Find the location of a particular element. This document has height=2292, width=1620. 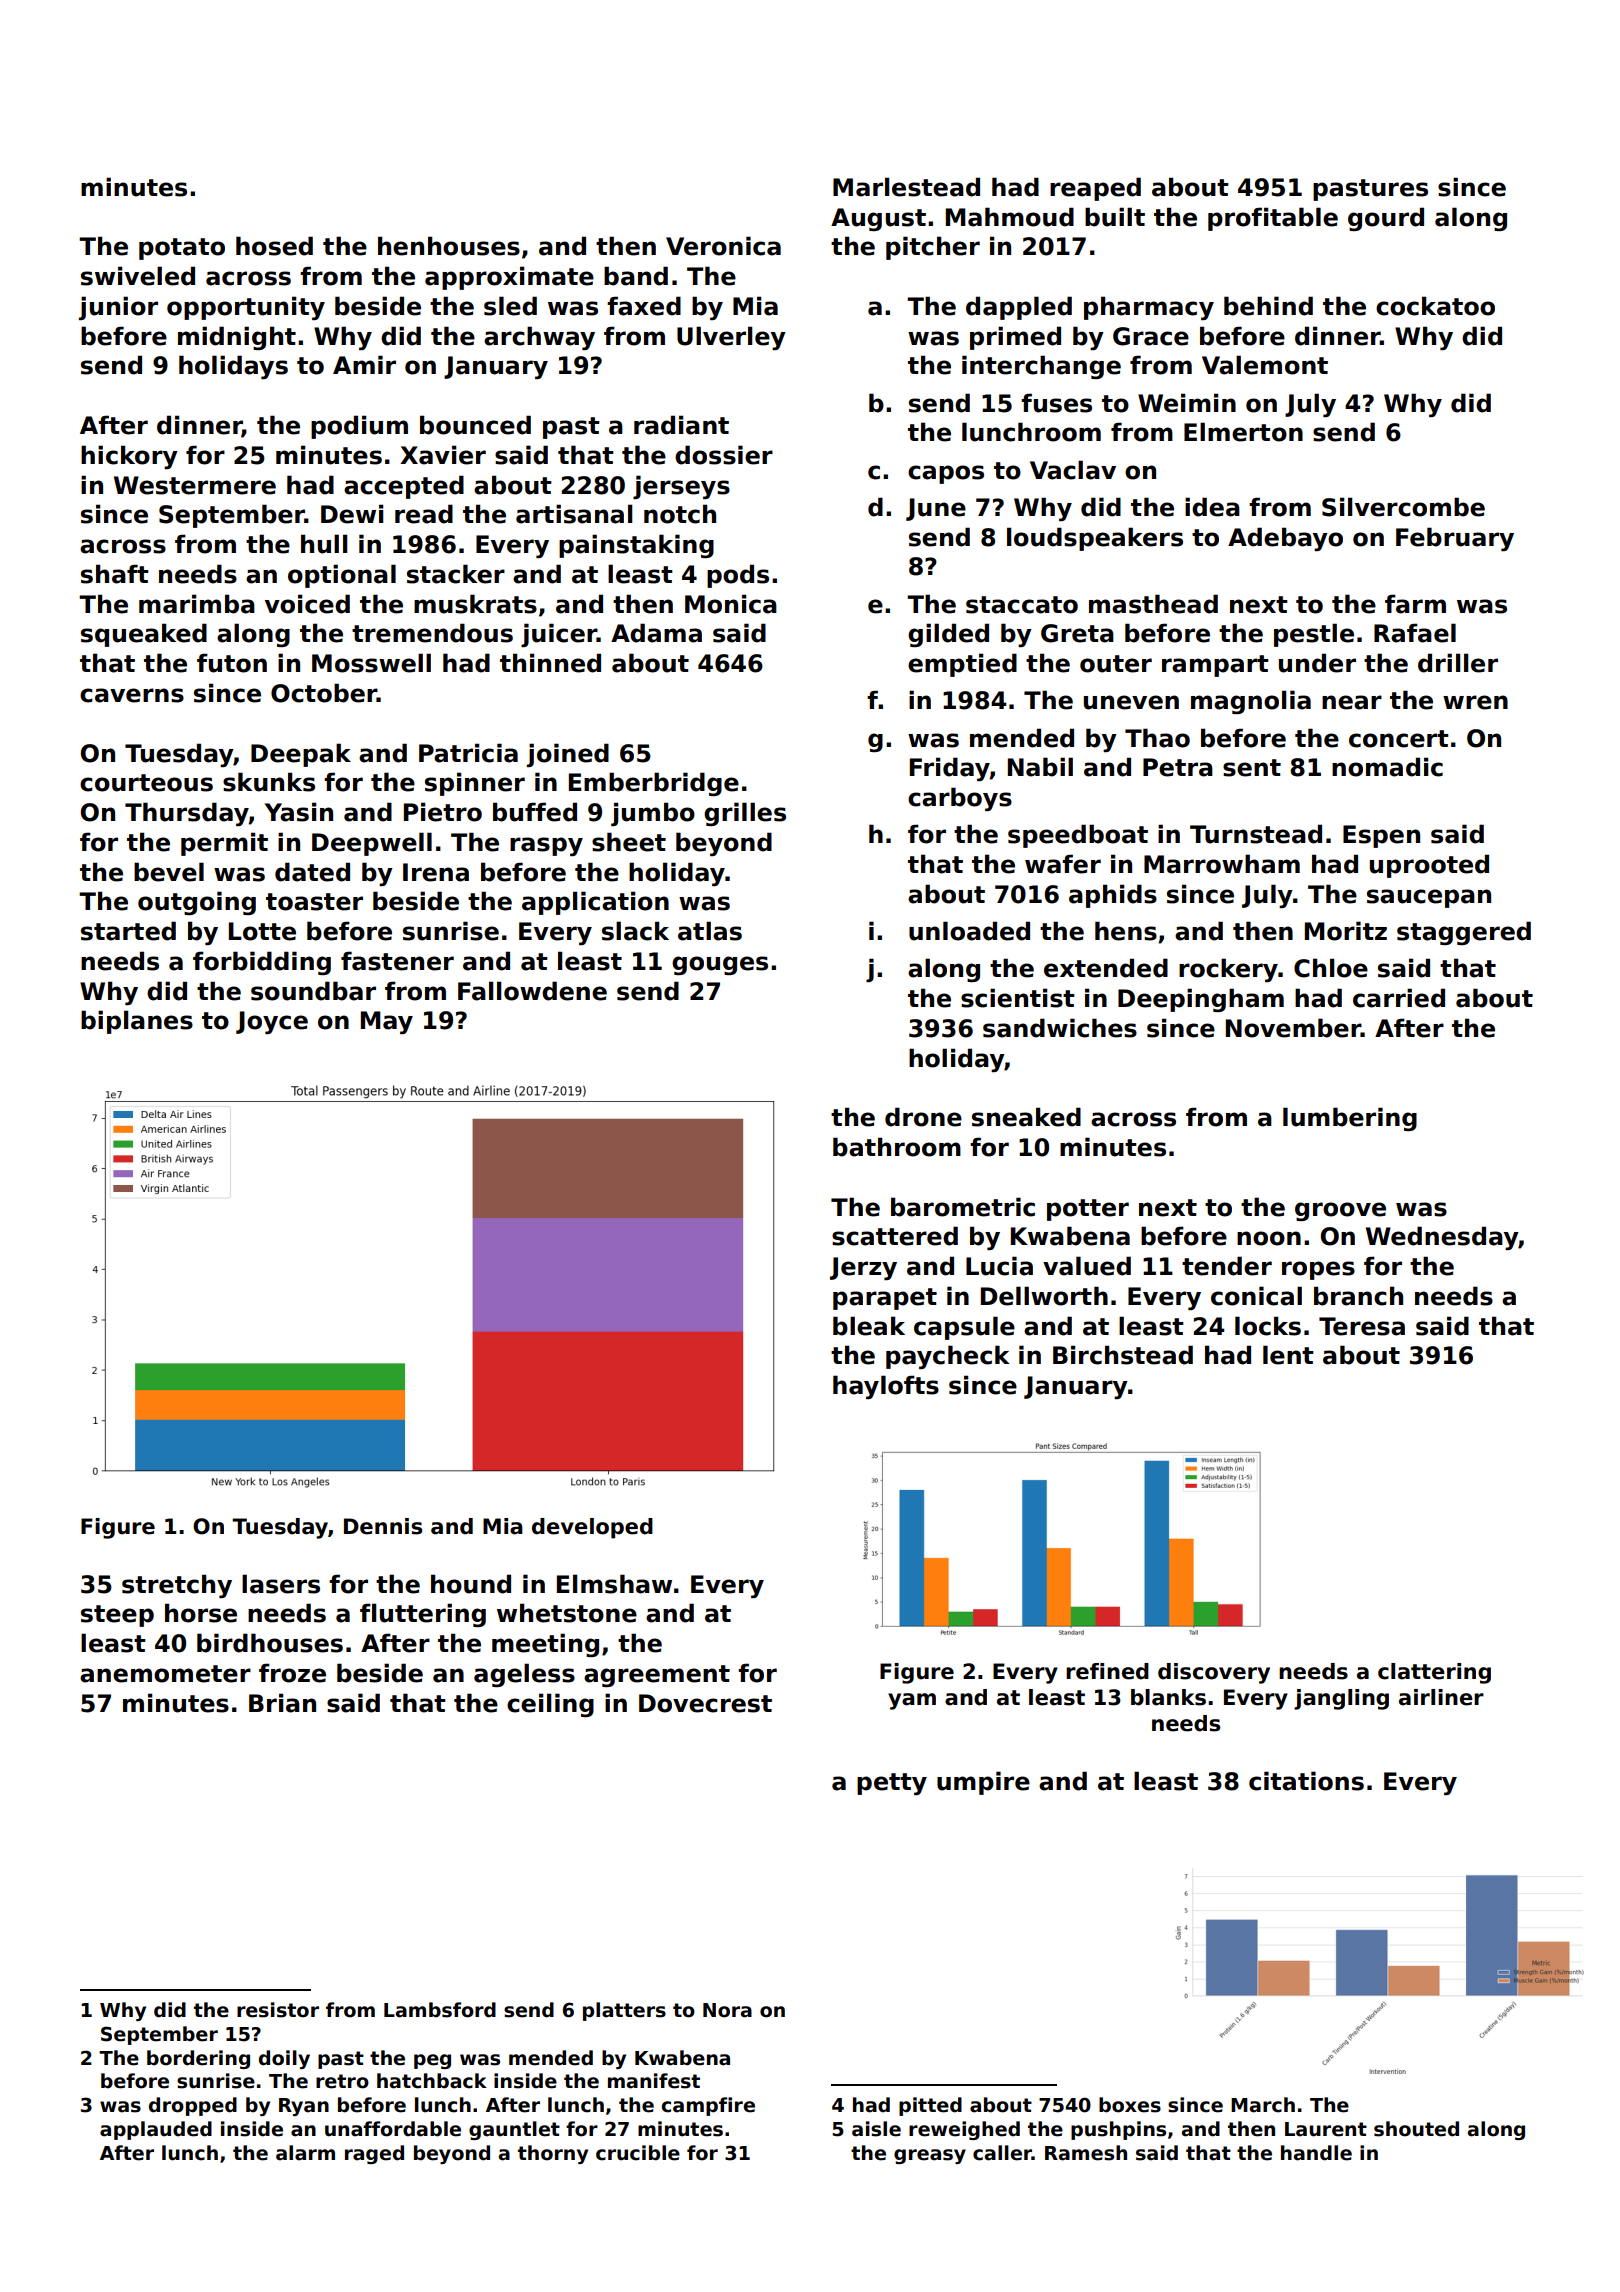

Nora is located at coordinates (727, 2010).
